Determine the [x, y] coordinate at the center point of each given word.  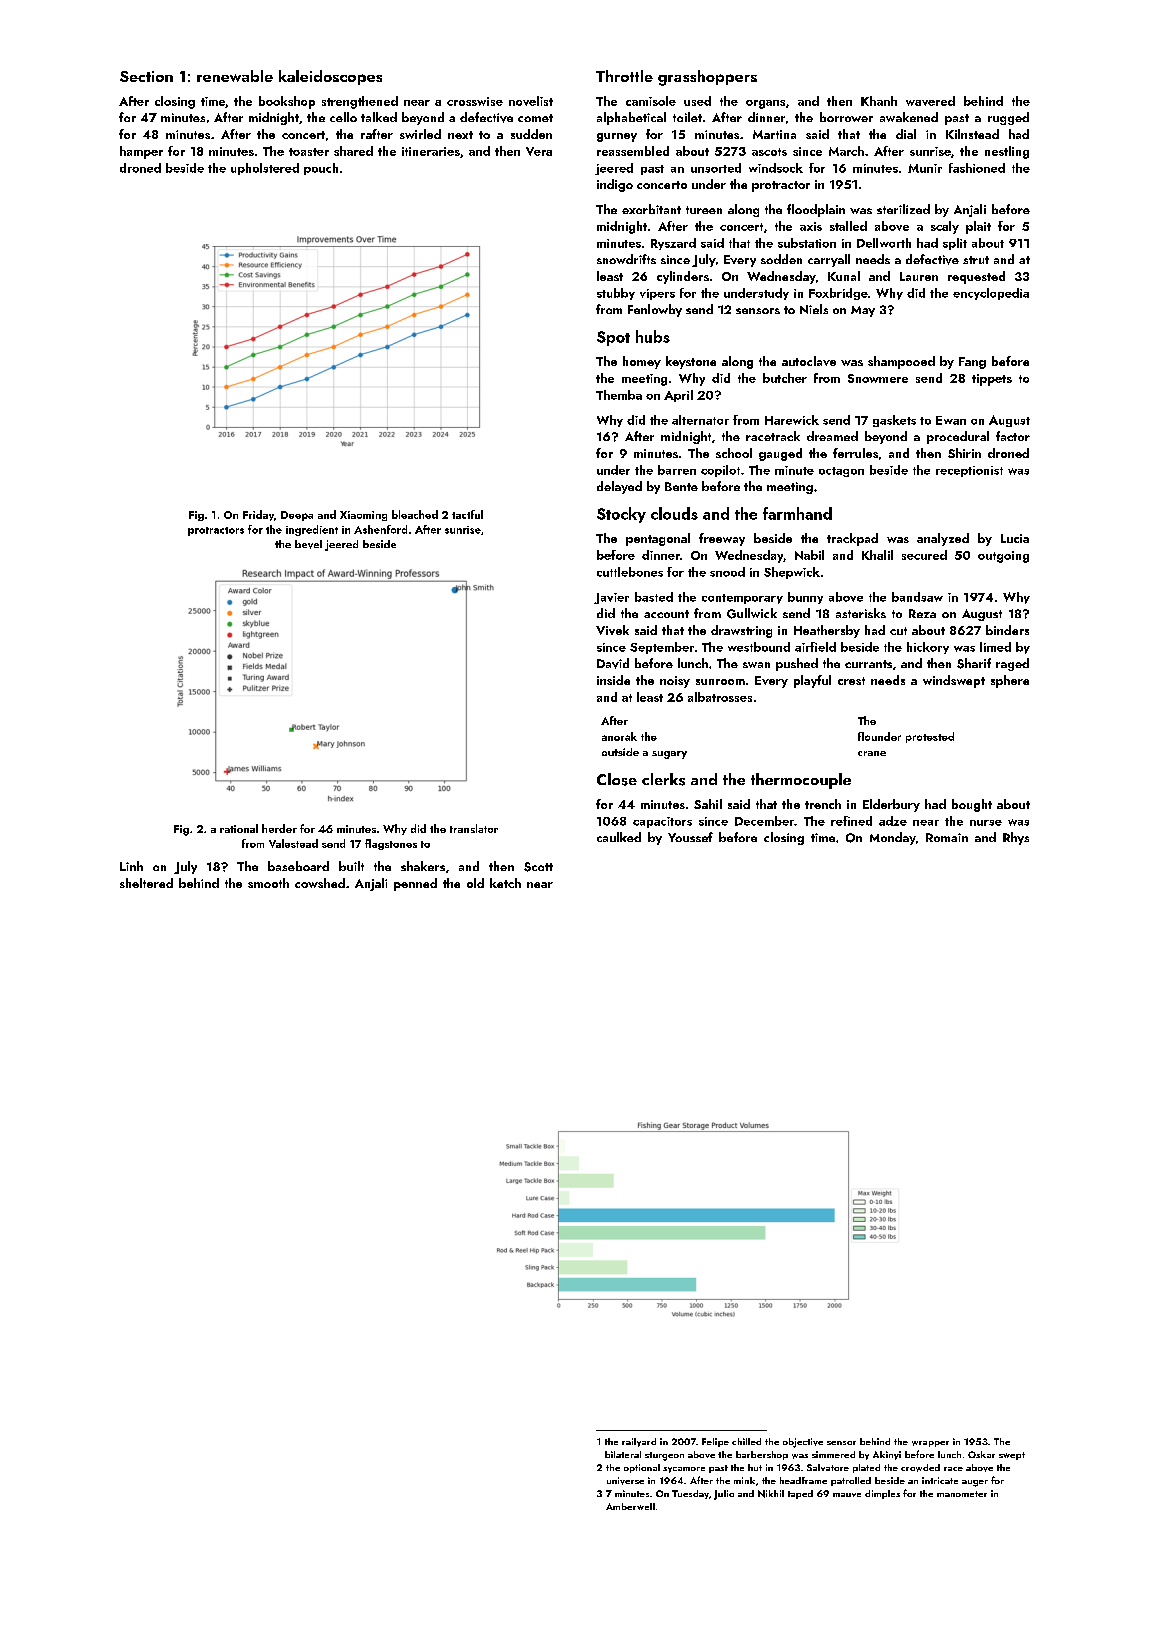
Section [146, 76]
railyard [639, 1442]
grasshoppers [707, 78]
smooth [268, 883]
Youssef [690, 837]
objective [803, 1443]
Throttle [624, 76]
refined [851, 821]
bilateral [623, 1454]
